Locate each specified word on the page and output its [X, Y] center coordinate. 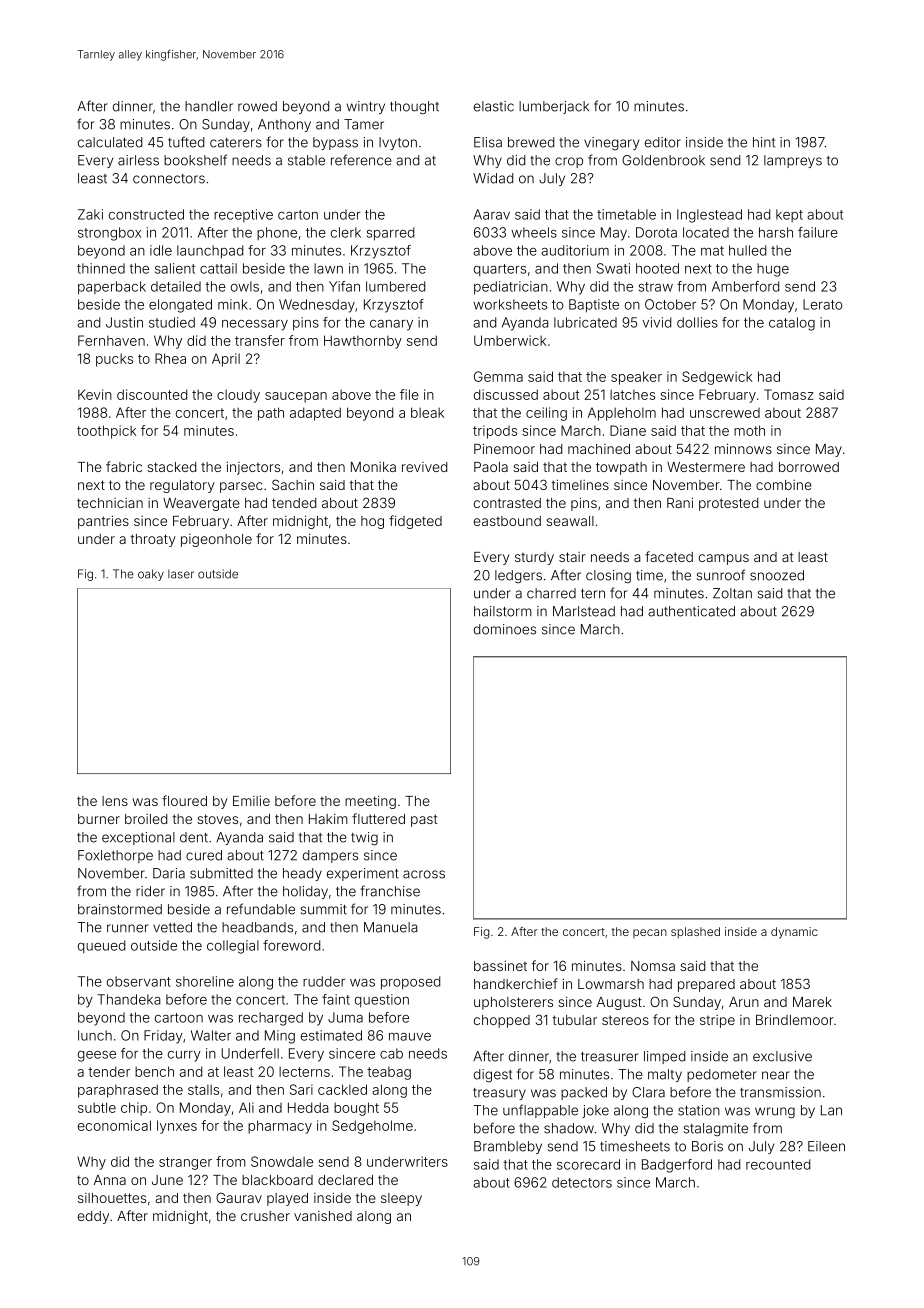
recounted [778, 1164]
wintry [366, 107]
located [706, 232]
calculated [110, 142]
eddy [93, 1217]
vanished [323, 1216]
